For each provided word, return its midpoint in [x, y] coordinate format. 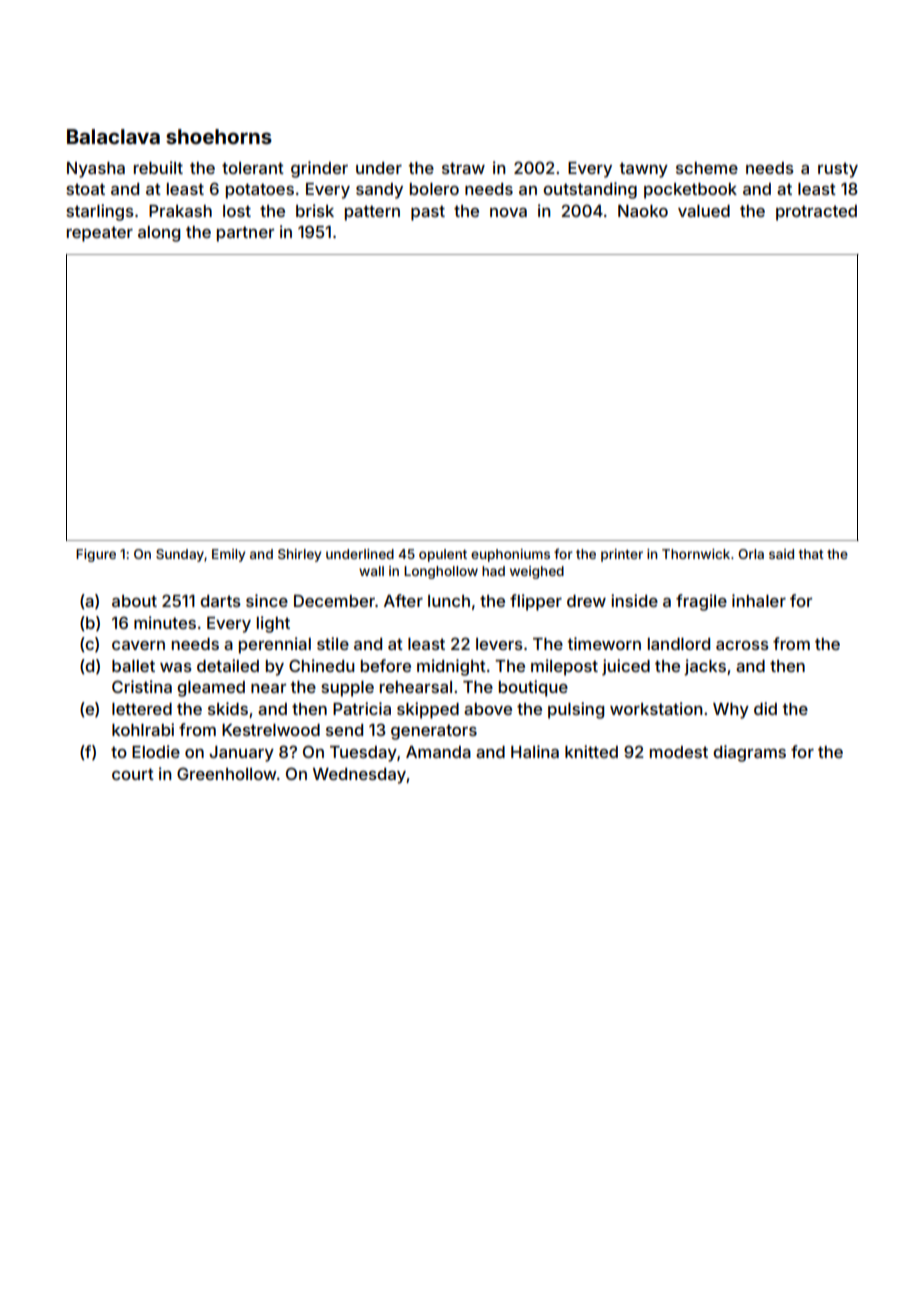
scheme [707, 168]
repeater [100, 234]
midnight [451, 667]
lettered [142, 709]
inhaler [759, 600]
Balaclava [113, 136]
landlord [679, 644]
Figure [96, 555]
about [134, 601]
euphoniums [510, 555]
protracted [816, 213]
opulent [443, 555]
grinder [319, 169]
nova [508, 212]
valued [704, 211]
